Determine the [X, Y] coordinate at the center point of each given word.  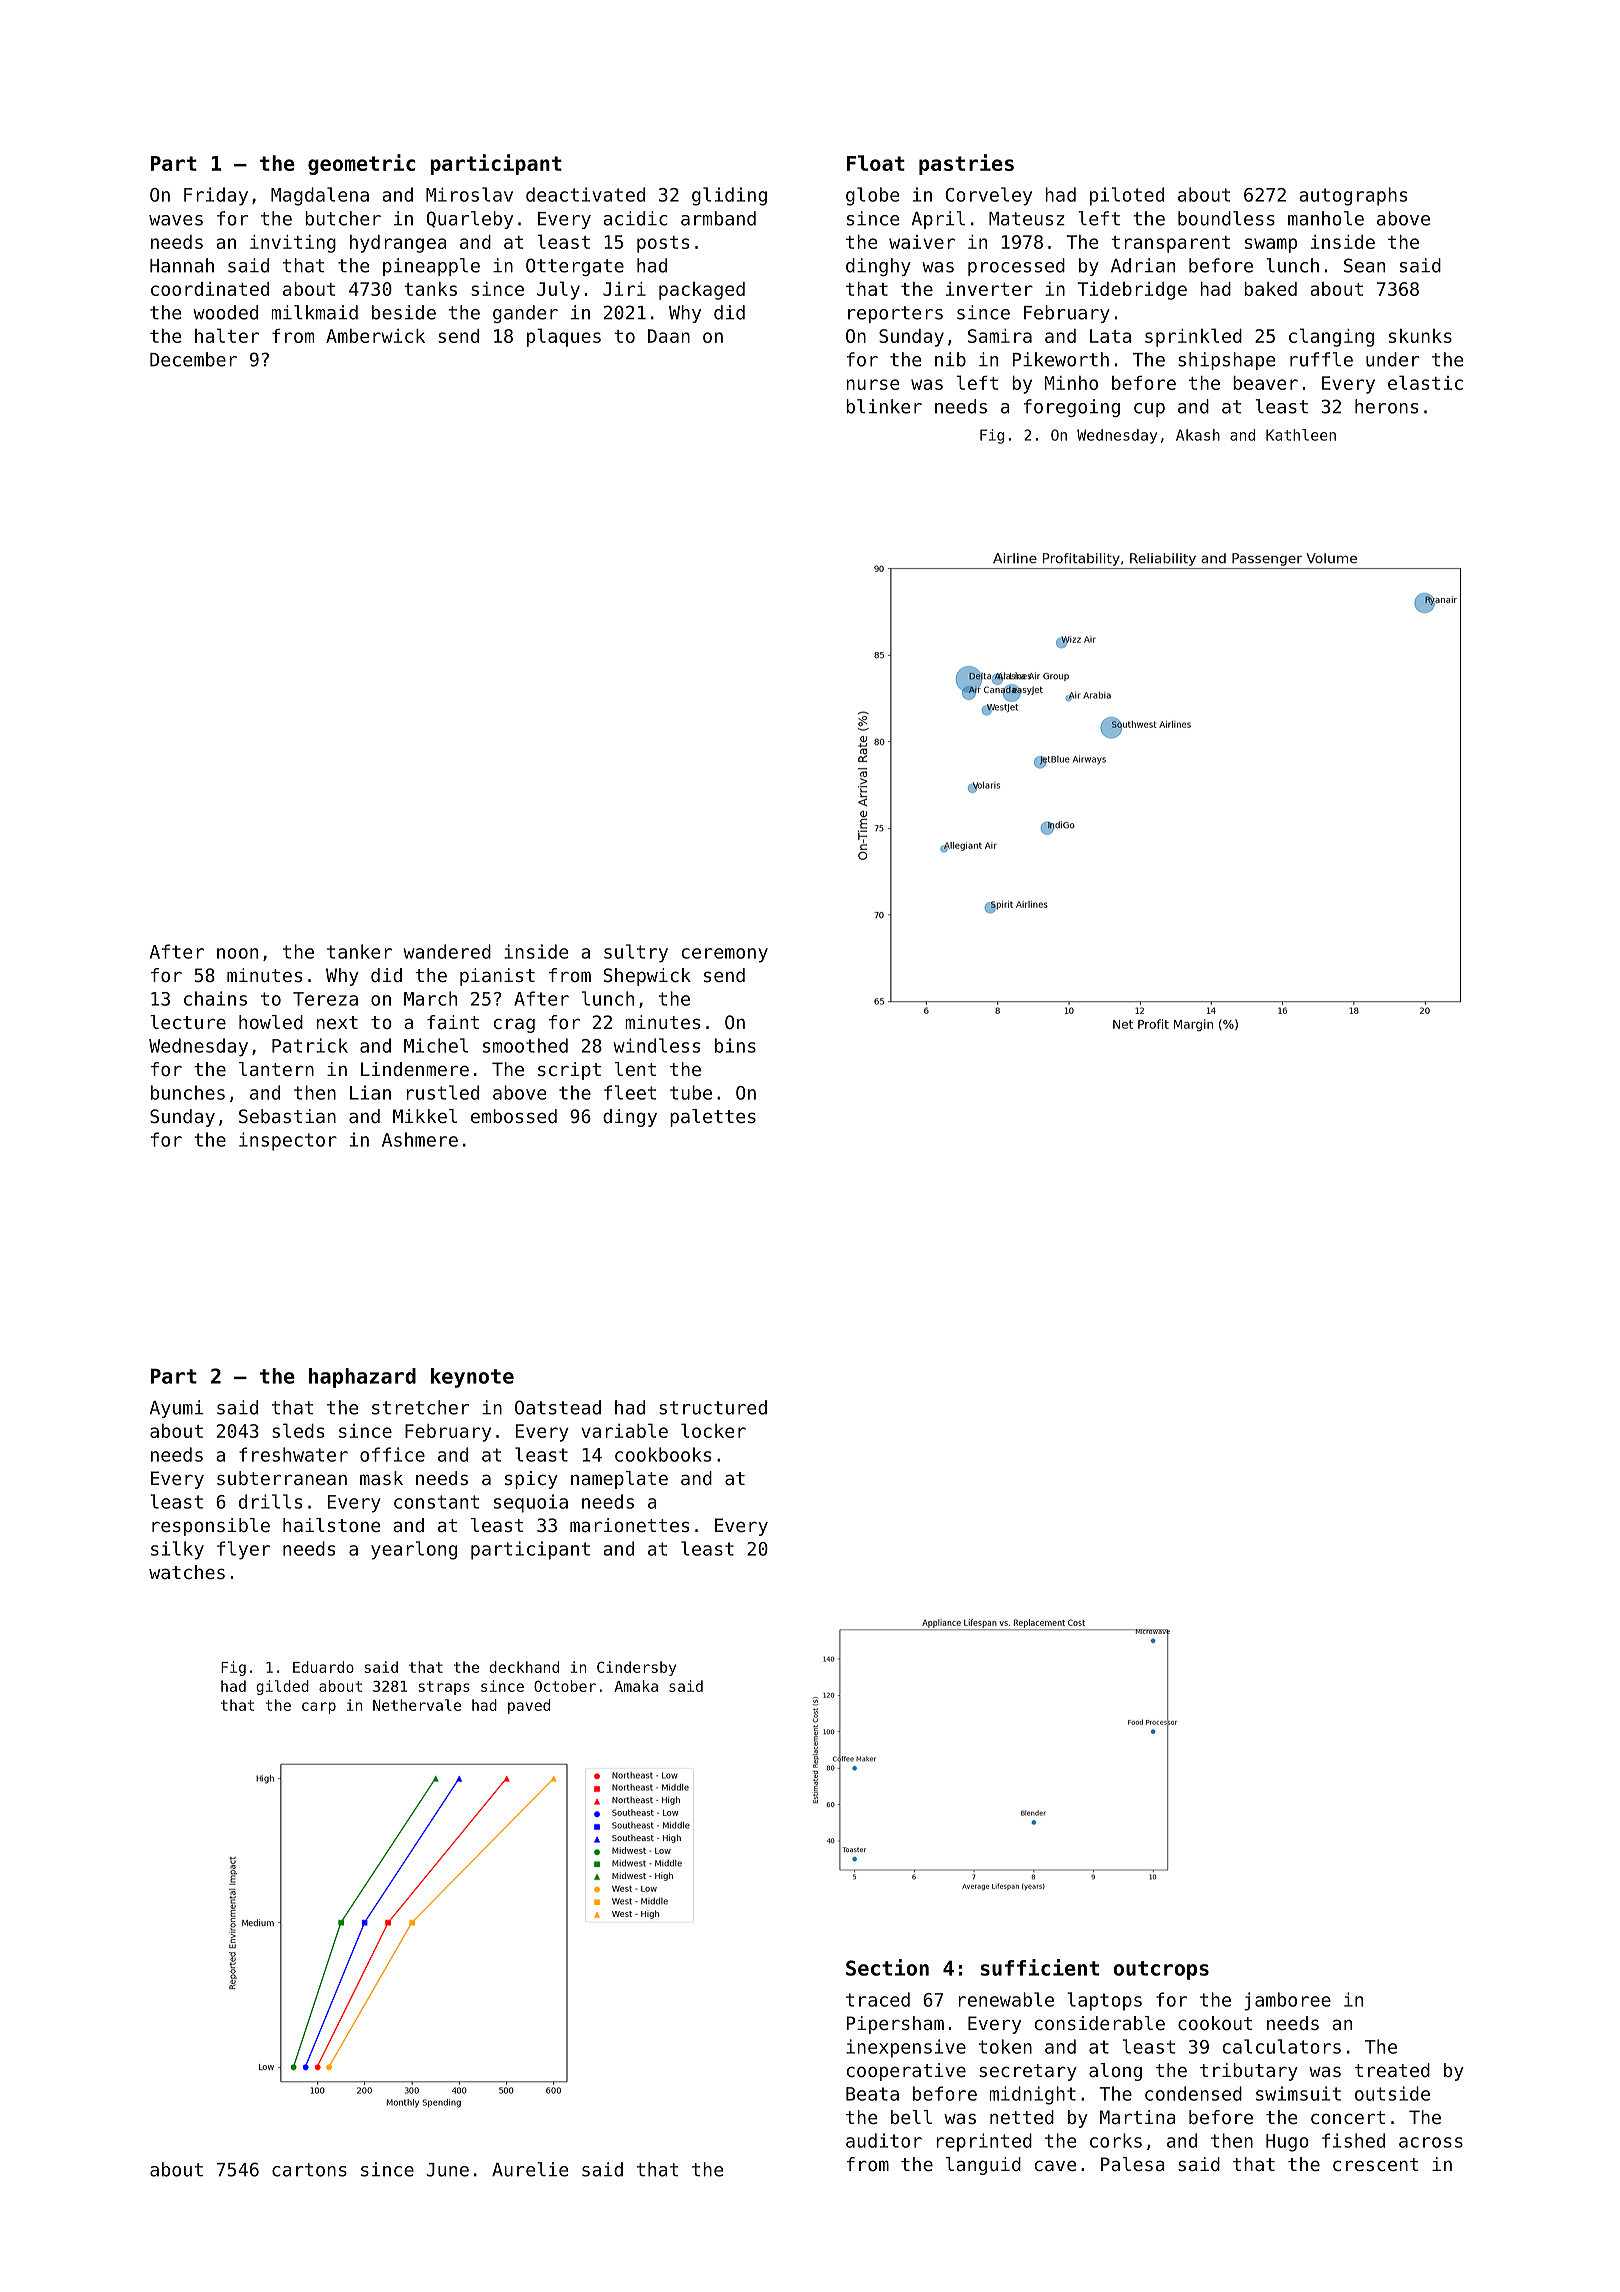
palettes [713, 1118]
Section [887, 1967]
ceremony [725, 955]
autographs [1353, 196]
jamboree [1287, 2001]
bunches [188, 1092]
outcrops [1161, 1970]
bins [735, 1045]
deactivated [585, 194]
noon [237, 953]
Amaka [636, 1686]
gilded [282, 1687]
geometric [361, 164]
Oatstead [558, 1407]
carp [319, 1708]
